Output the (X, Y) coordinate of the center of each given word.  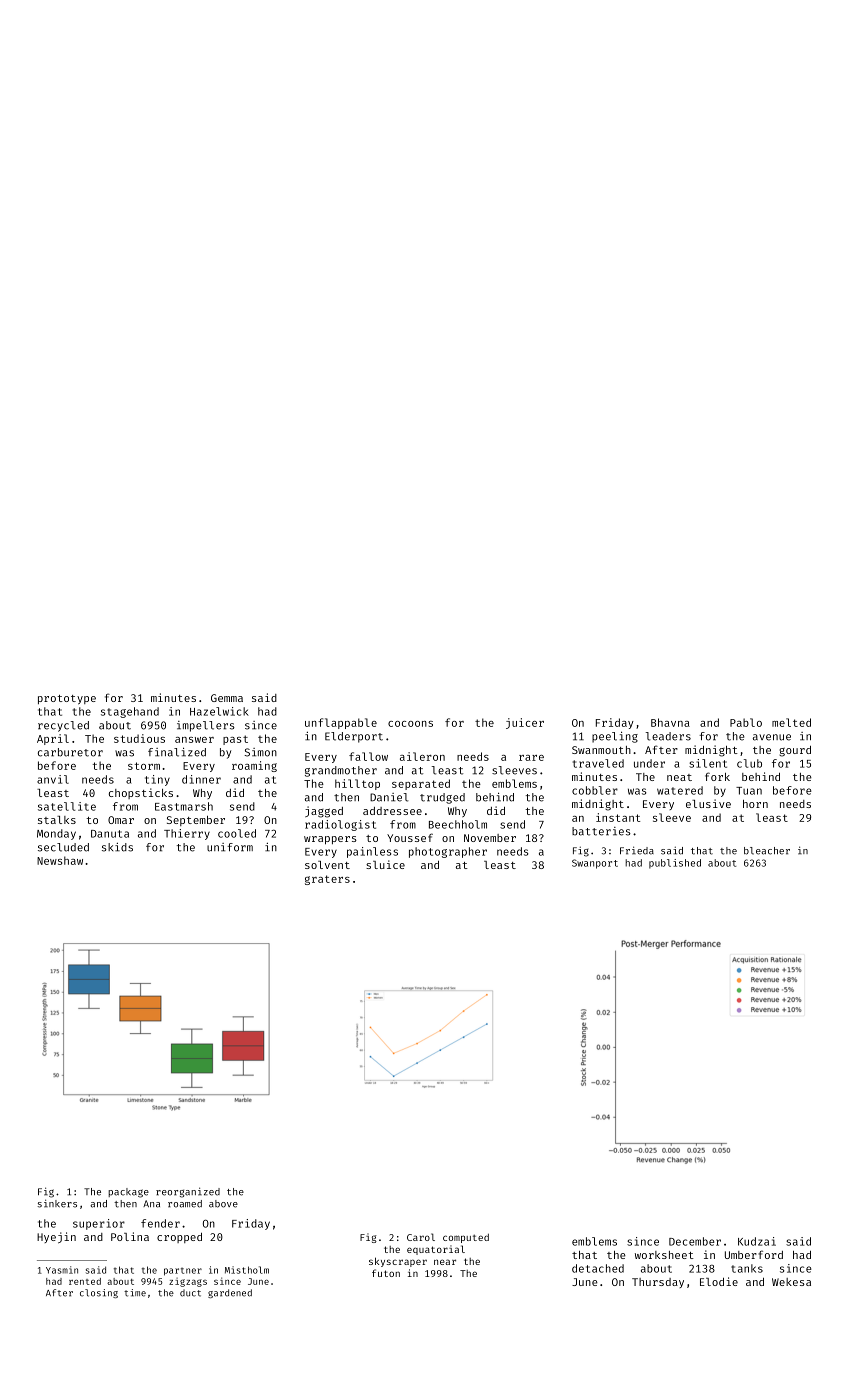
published (675, 864)
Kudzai (757, 1241)
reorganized (188, 1192)
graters (327, 880)
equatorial (436, 1250)
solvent (327, 865)
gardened (230, 1293)
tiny (157, 780)
